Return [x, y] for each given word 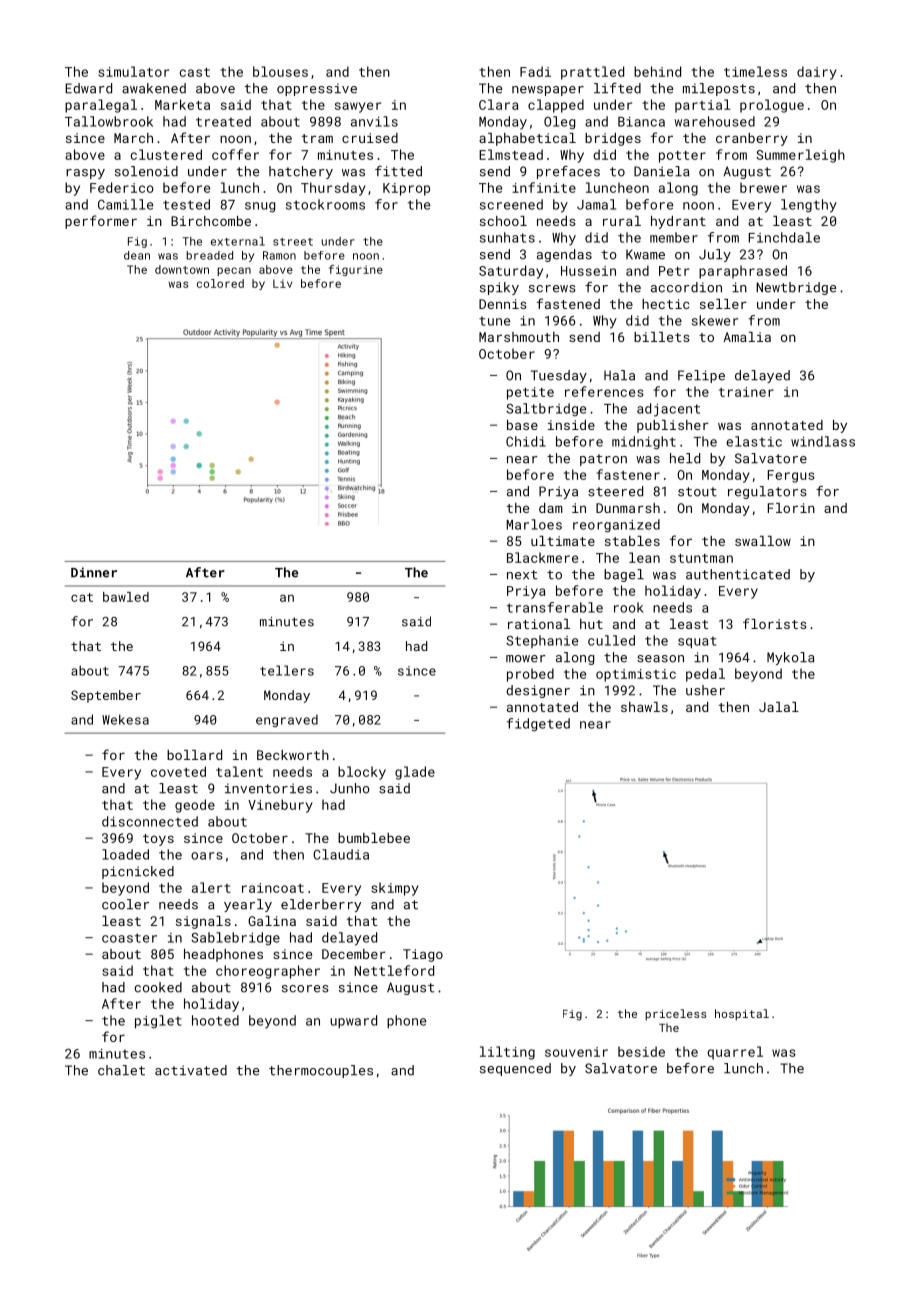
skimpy [395, 889]
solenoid [146, 171]
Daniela [661, 171]
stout [697, 492]
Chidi [526, 441]
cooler [125, 904]
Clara [498, 104]
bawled [126, 597]
